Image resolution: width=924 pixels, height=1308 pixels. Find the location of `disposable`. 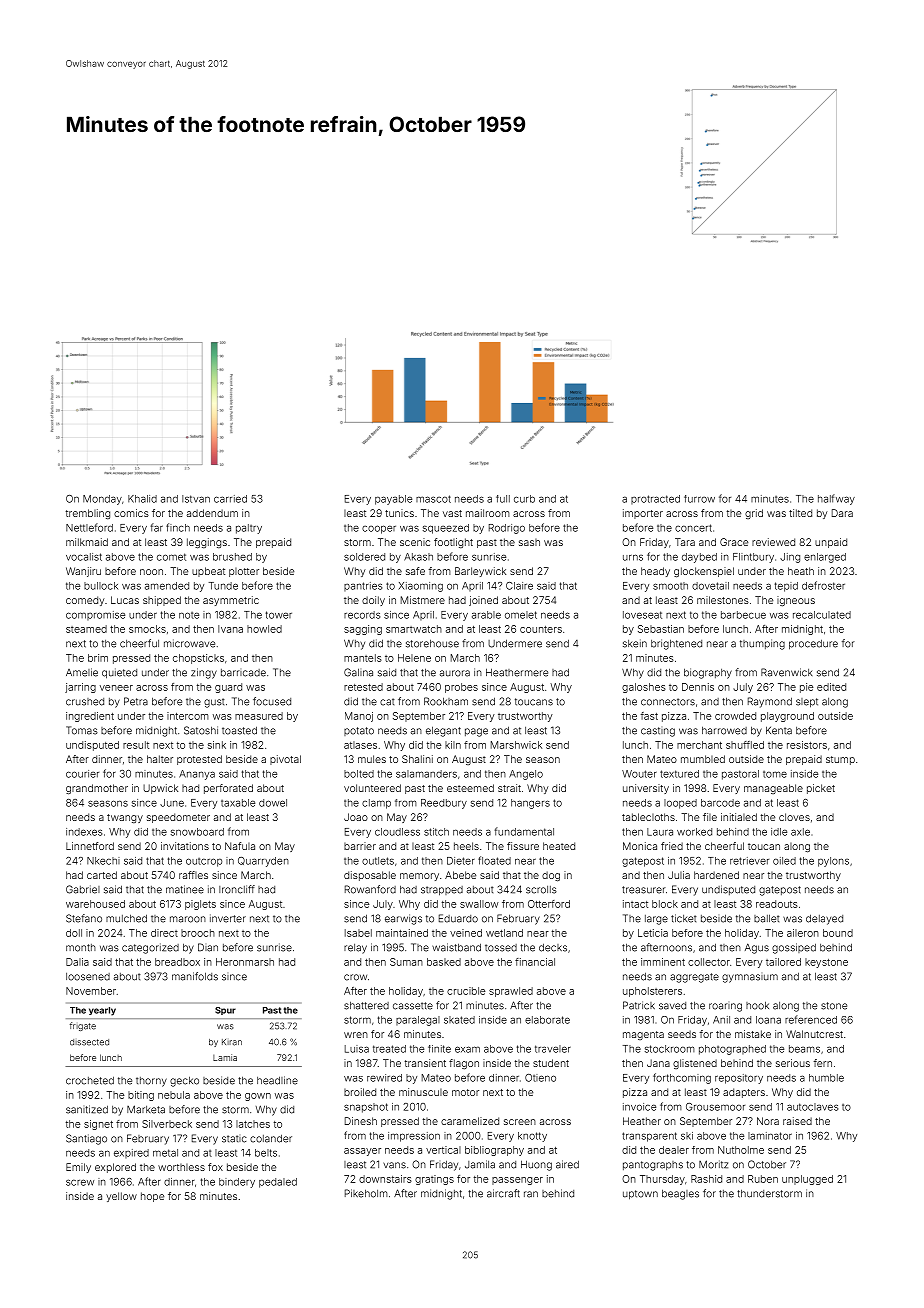

disposable is located at coordinates (370, 876).
